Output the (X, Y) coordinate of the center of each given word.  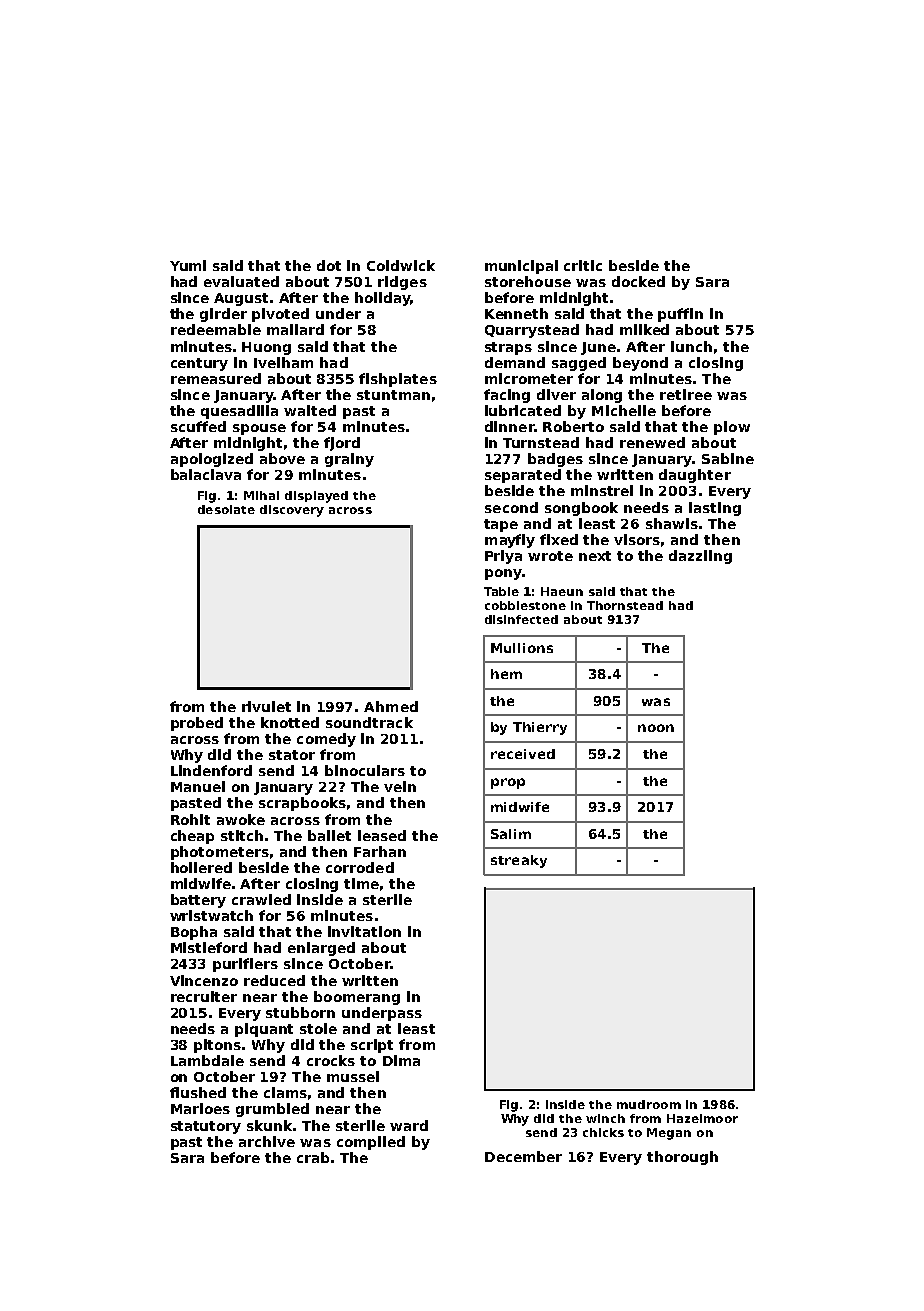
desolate (226, 509)
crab (313, 1157)
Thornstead (625, 605)
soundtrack (369, 722)
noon (656, 728)
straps (508, 348)
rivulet (266, 706)
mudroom (649, 1104)
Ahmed (391, 706)
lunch (691, 346)
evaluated (241, 281)
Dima (401, 1060)
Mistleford (209, 947)
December (523, 1156)
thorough (682, 1158)
